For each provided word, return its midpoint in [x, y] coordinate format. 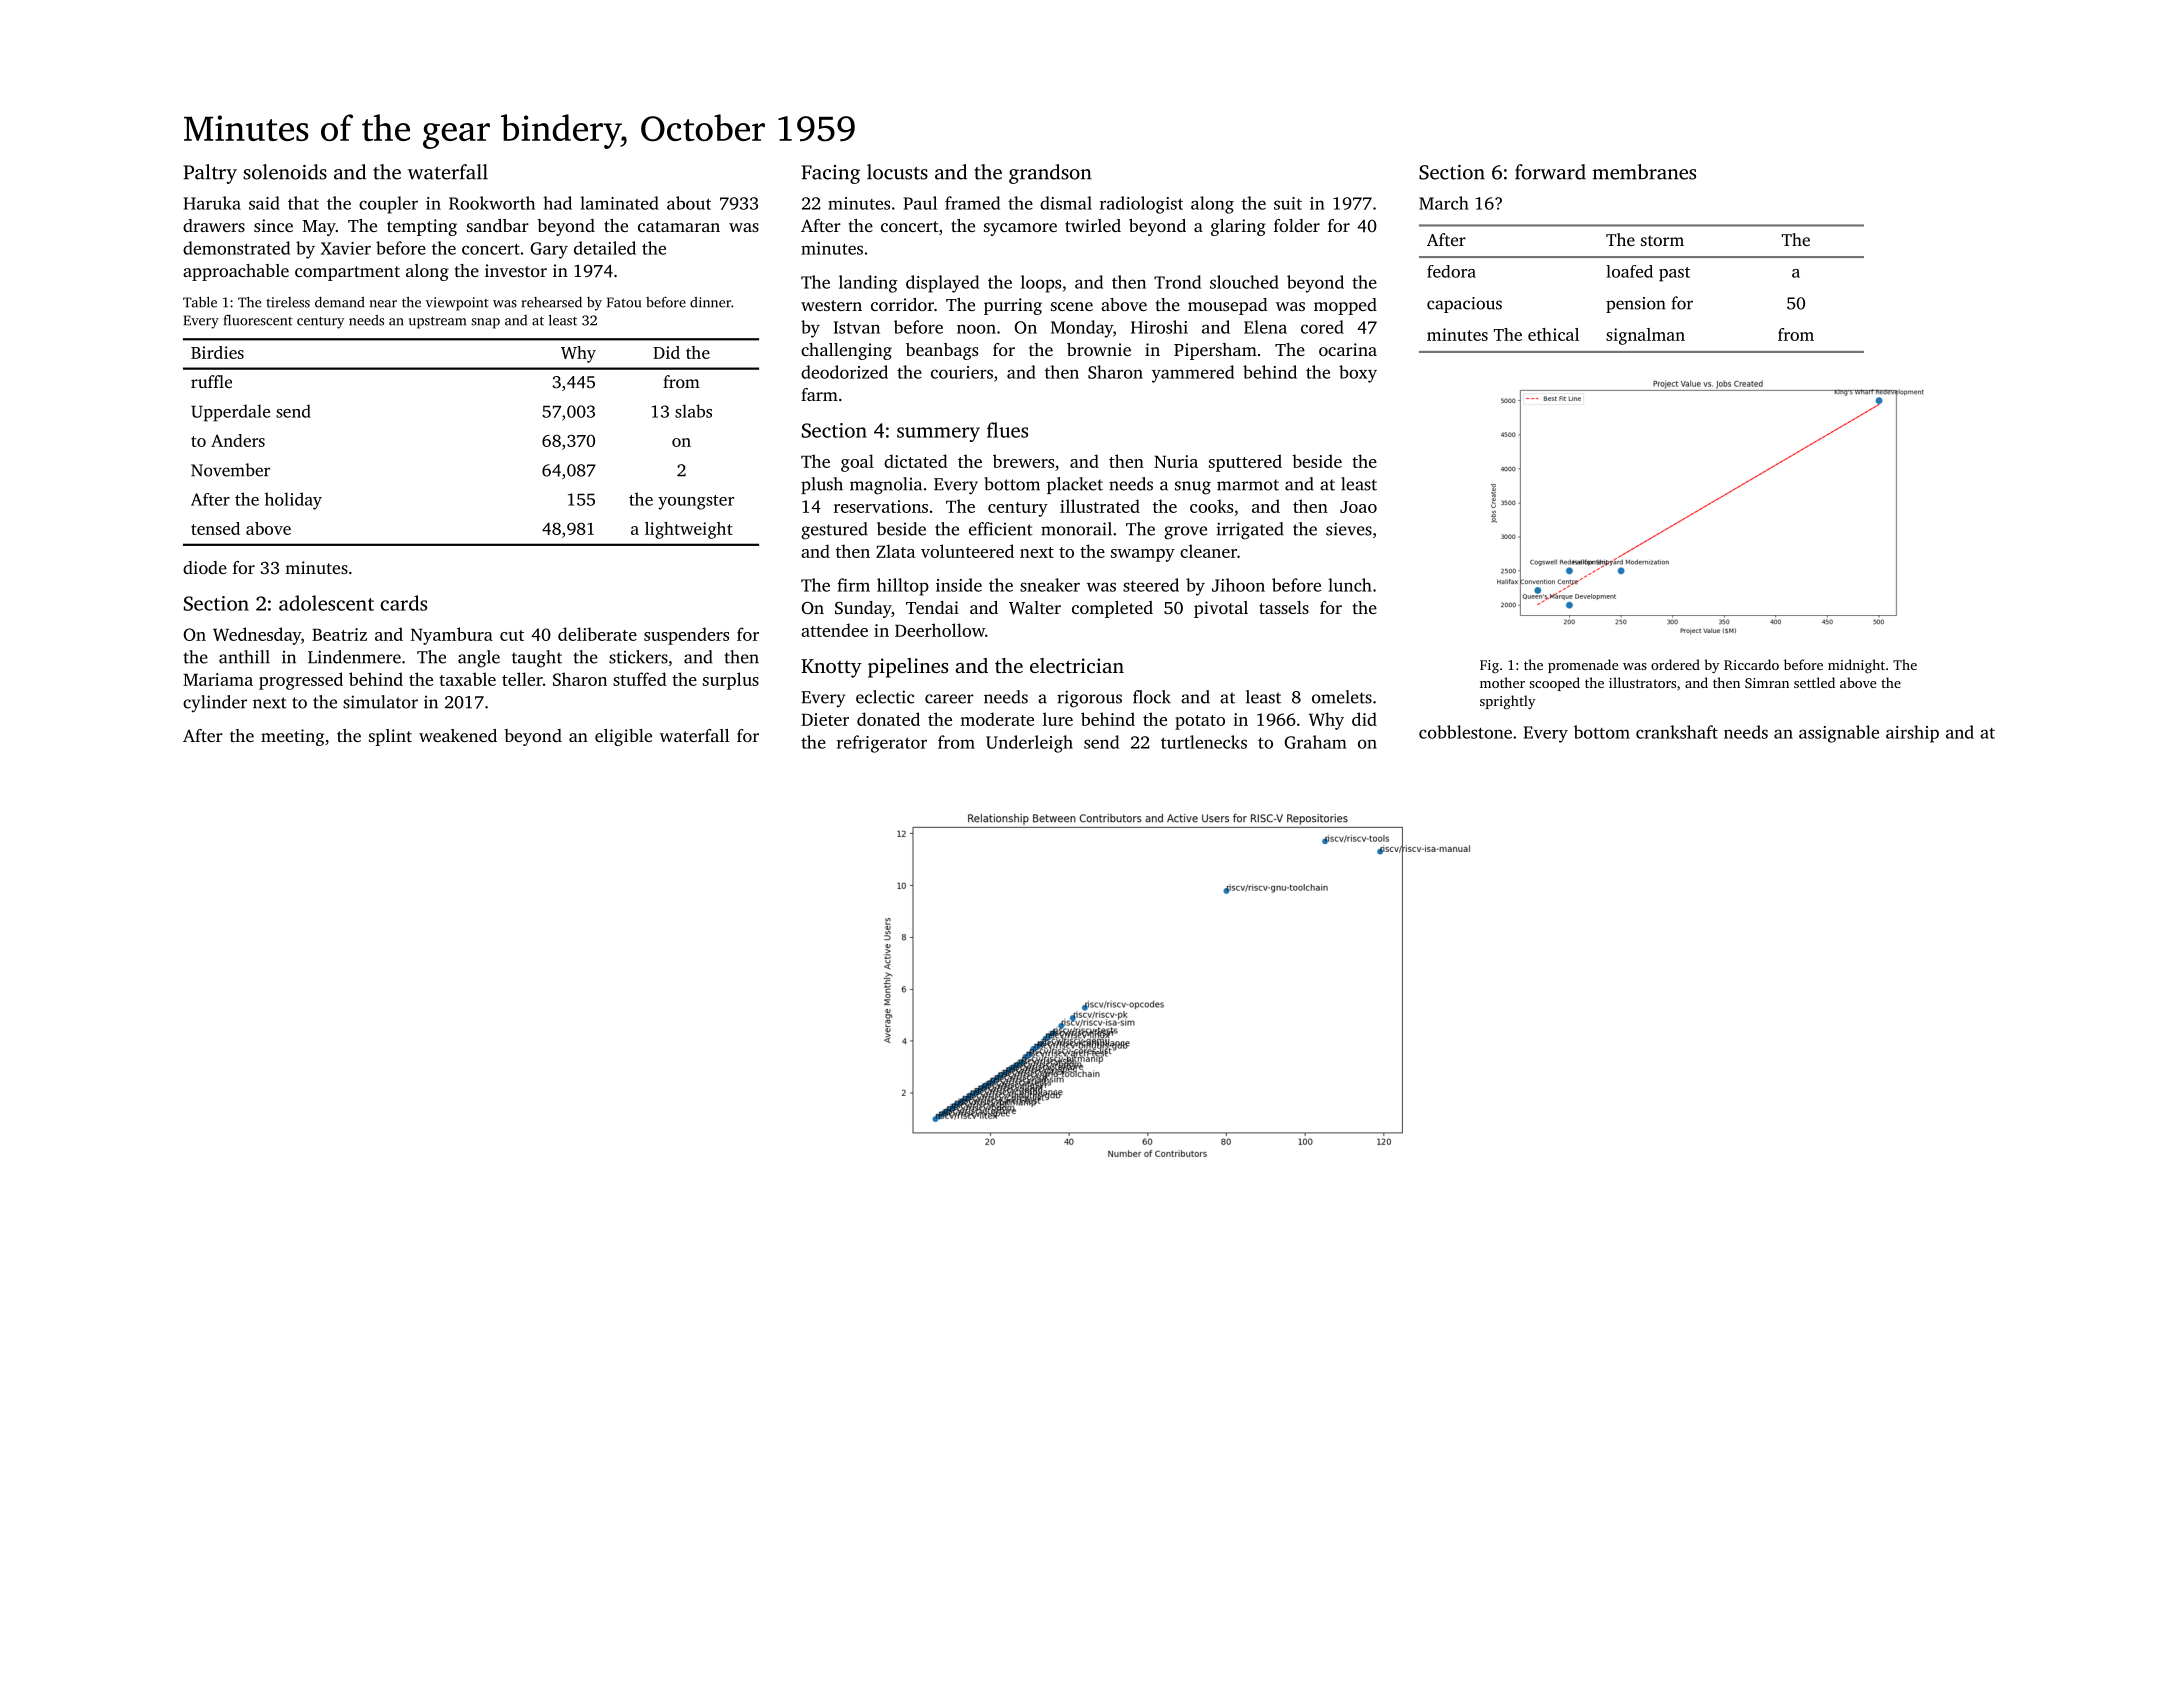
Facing [830, 174]
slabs [693, 411]
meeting [292, 737]
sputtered [1245, 463]
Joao [1358, 507]
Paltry [210, 174]
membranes [1644, 172]
